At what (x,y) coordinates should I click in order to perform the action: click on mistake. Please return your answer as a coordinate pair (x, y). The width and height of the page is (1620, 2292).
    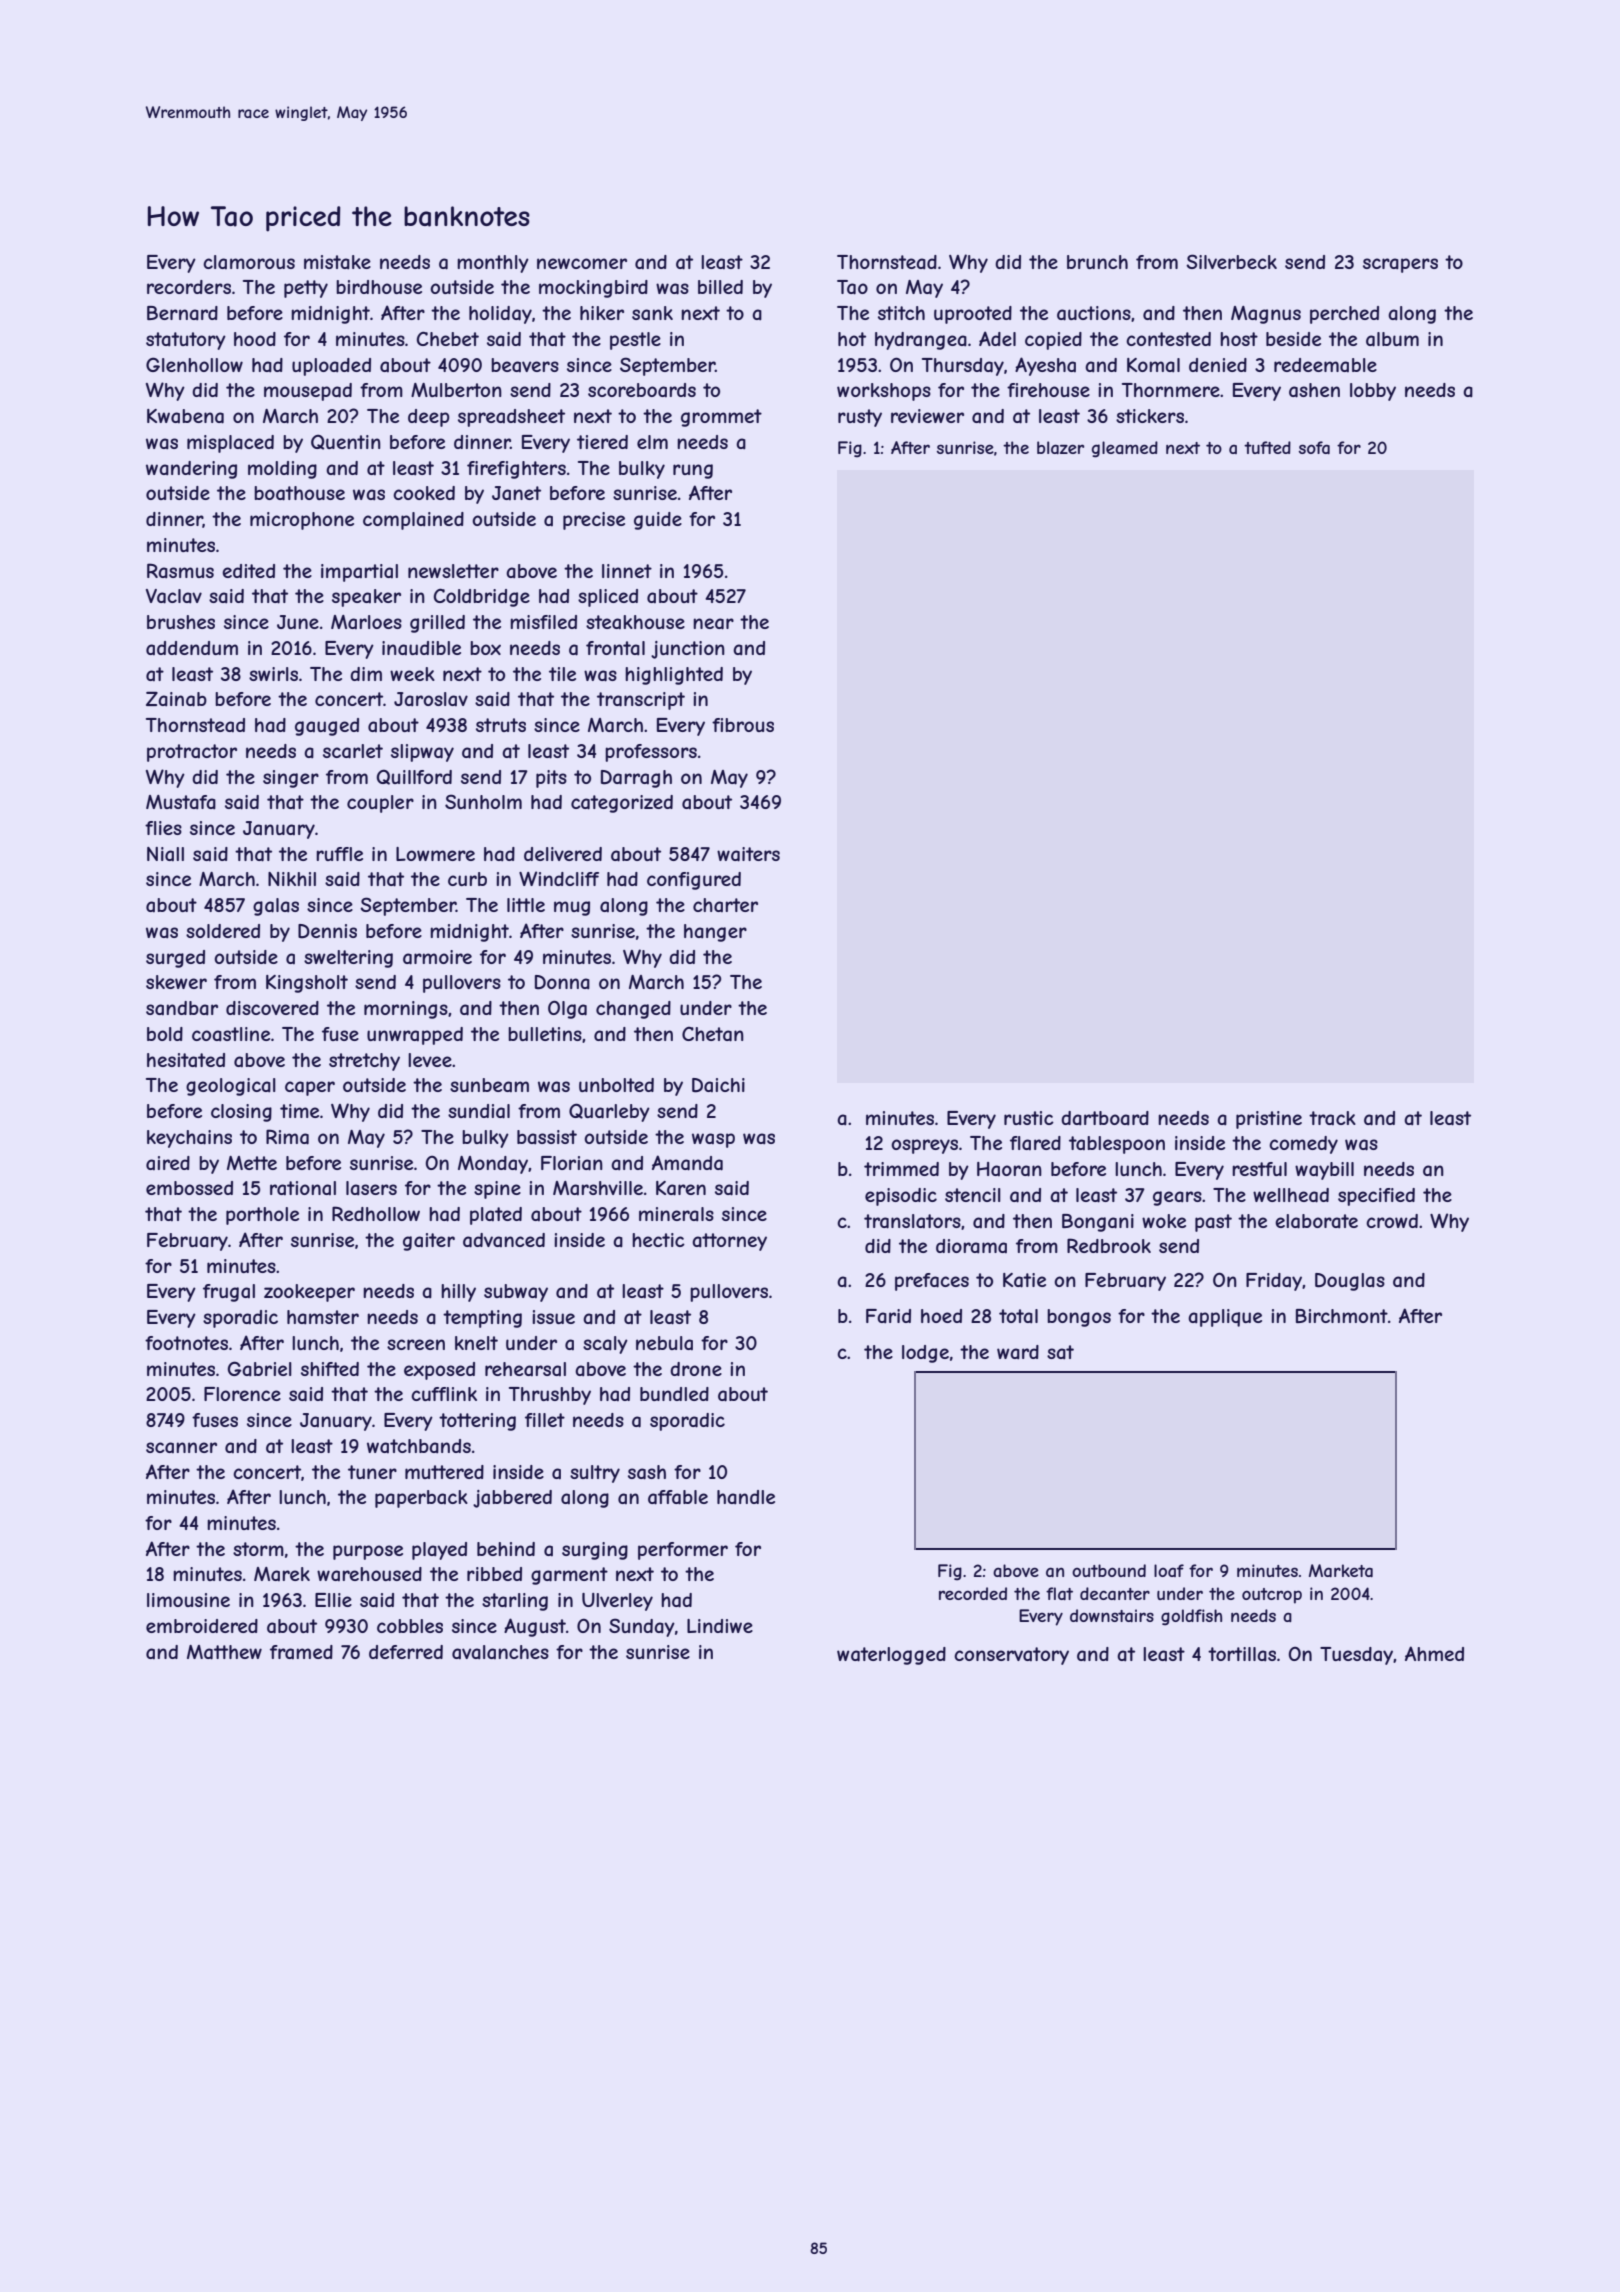
    Looking at the image, I should click on (337, 262).
